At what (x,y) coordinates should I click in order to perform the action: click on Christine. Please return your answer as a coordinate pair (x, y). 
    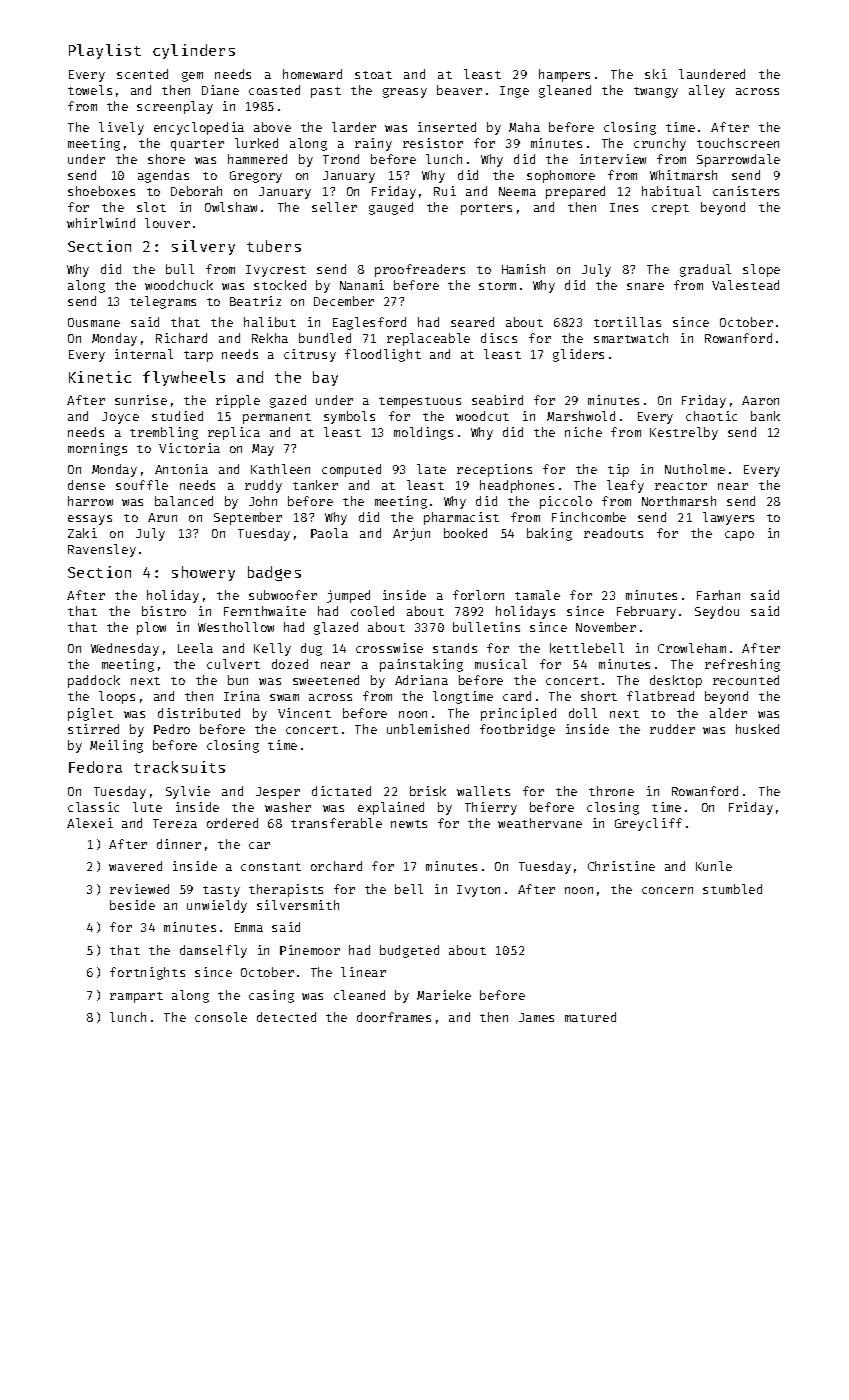
    Looking at the image, I should click on (621, 866).
